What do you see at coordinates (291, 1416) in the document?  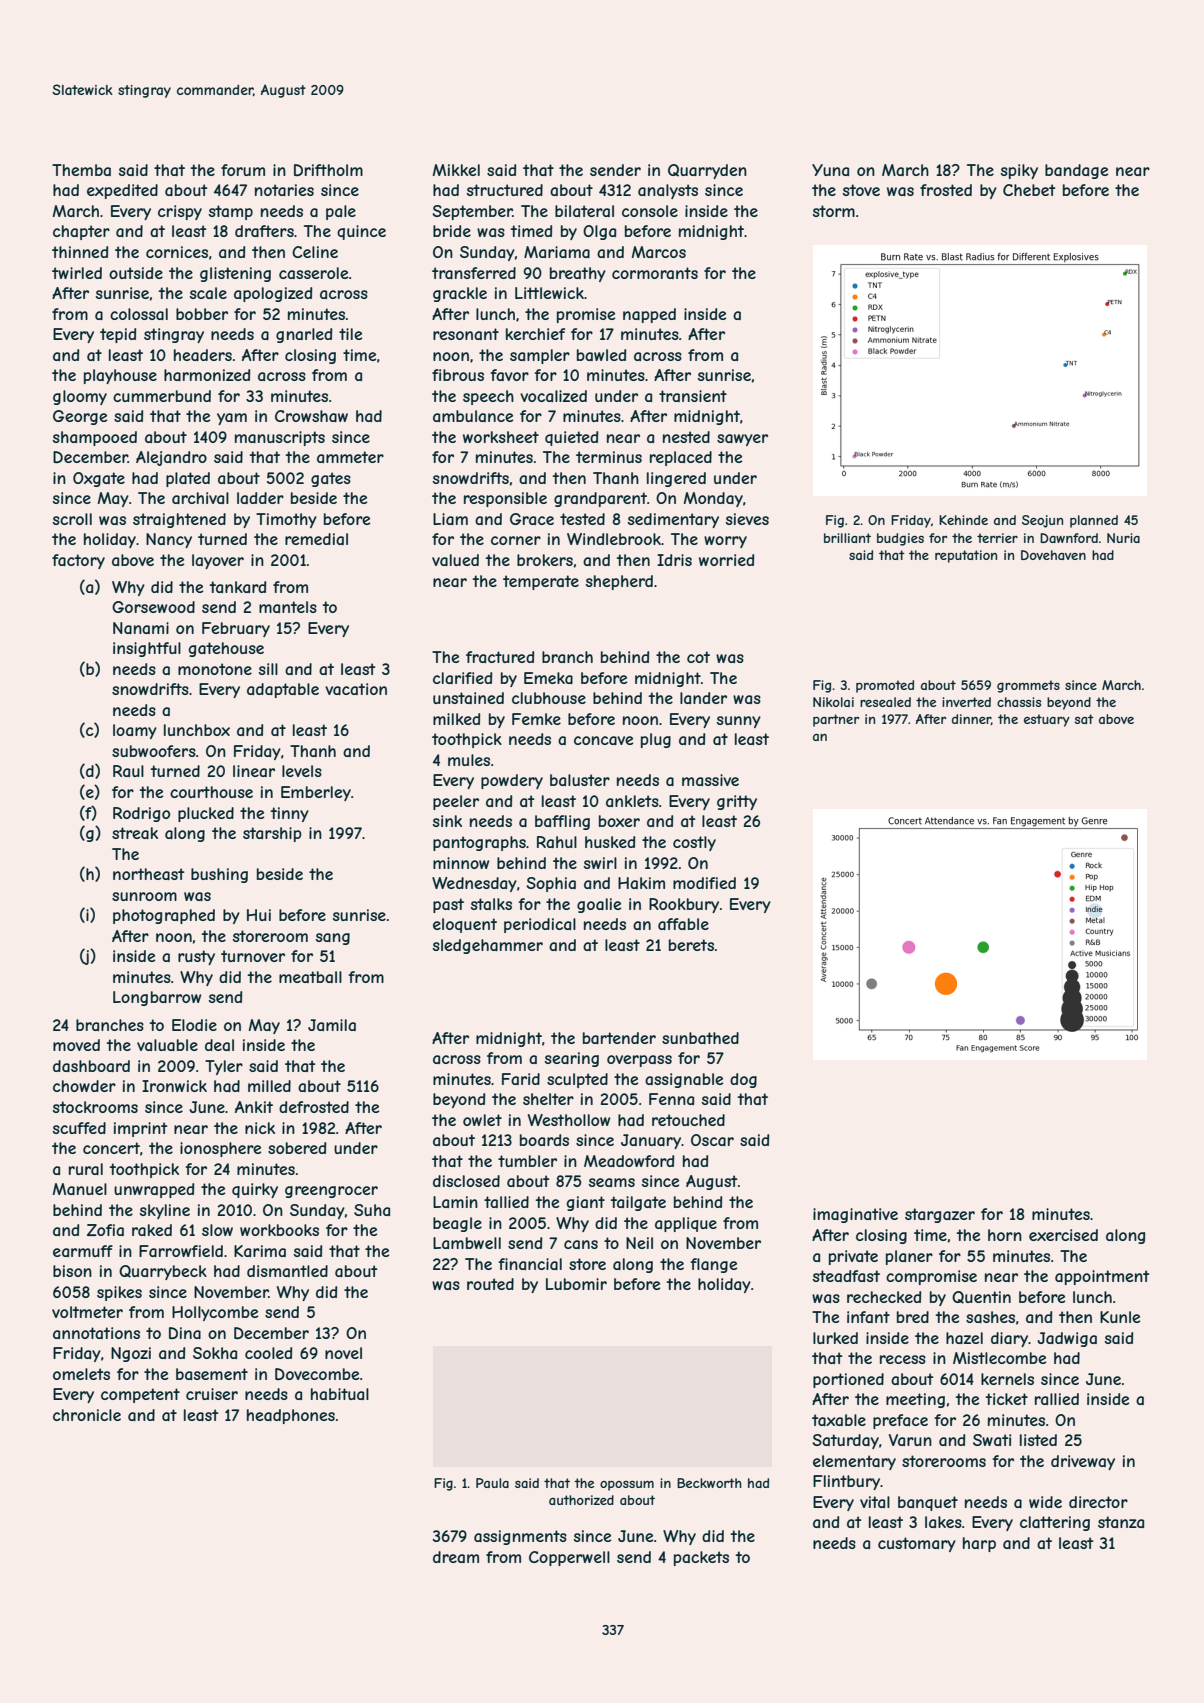 I see `headphones` at bounding box center [291, 1416].
